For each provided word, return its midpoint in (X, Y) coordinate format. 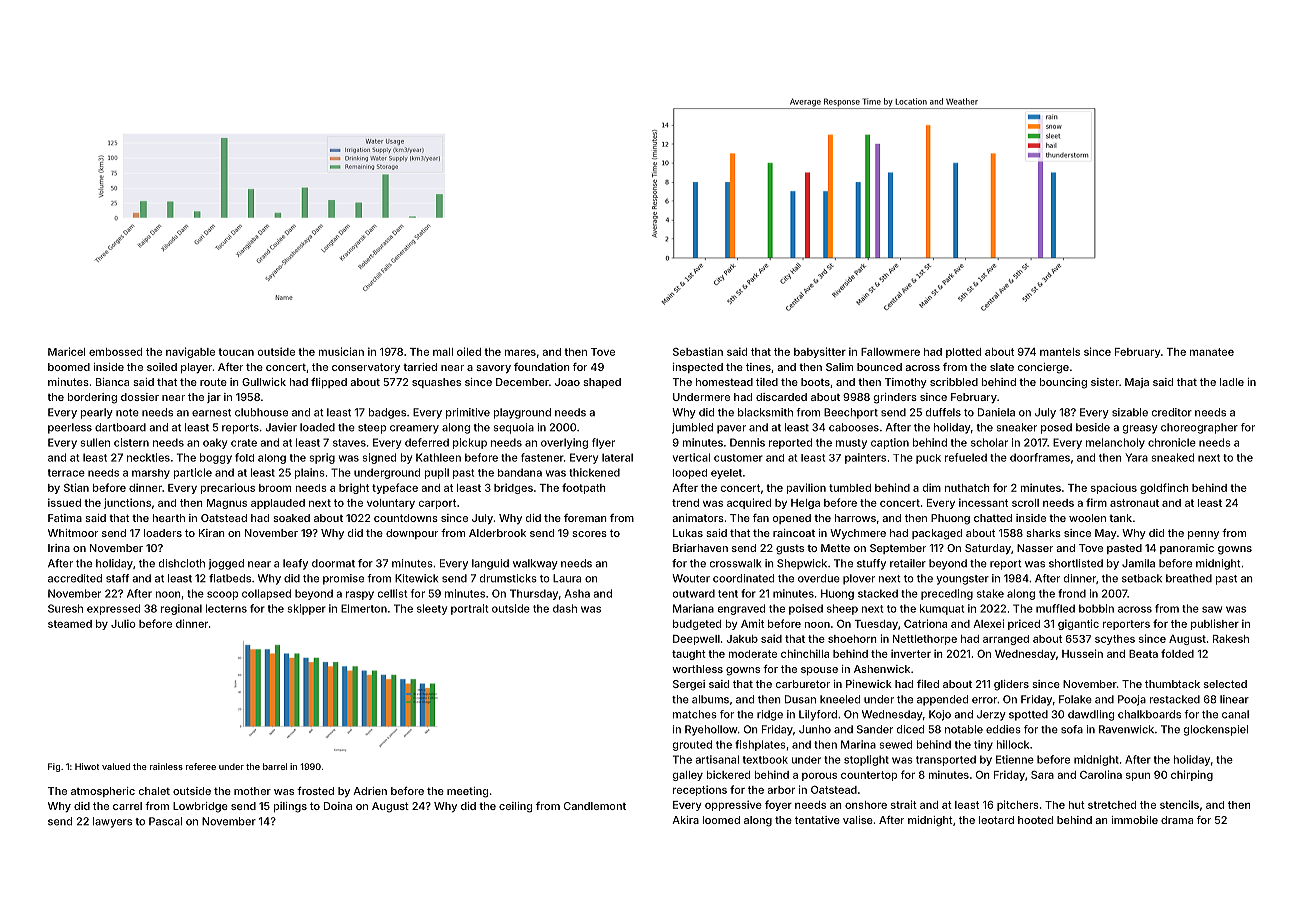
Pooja (1132, 700)
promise (343, 579)
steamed (70, 624)
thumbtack (1172, 684)
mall (443, 352)
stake (990, 593)
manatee (1212, 352)
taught (689, 655)
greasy (1140, 429)
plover (859, 579)
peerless (70, 428)
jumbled (692, 428)
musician (341, 351)
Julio (123, 623)
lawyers (112, 822)
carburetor (803, 684)
